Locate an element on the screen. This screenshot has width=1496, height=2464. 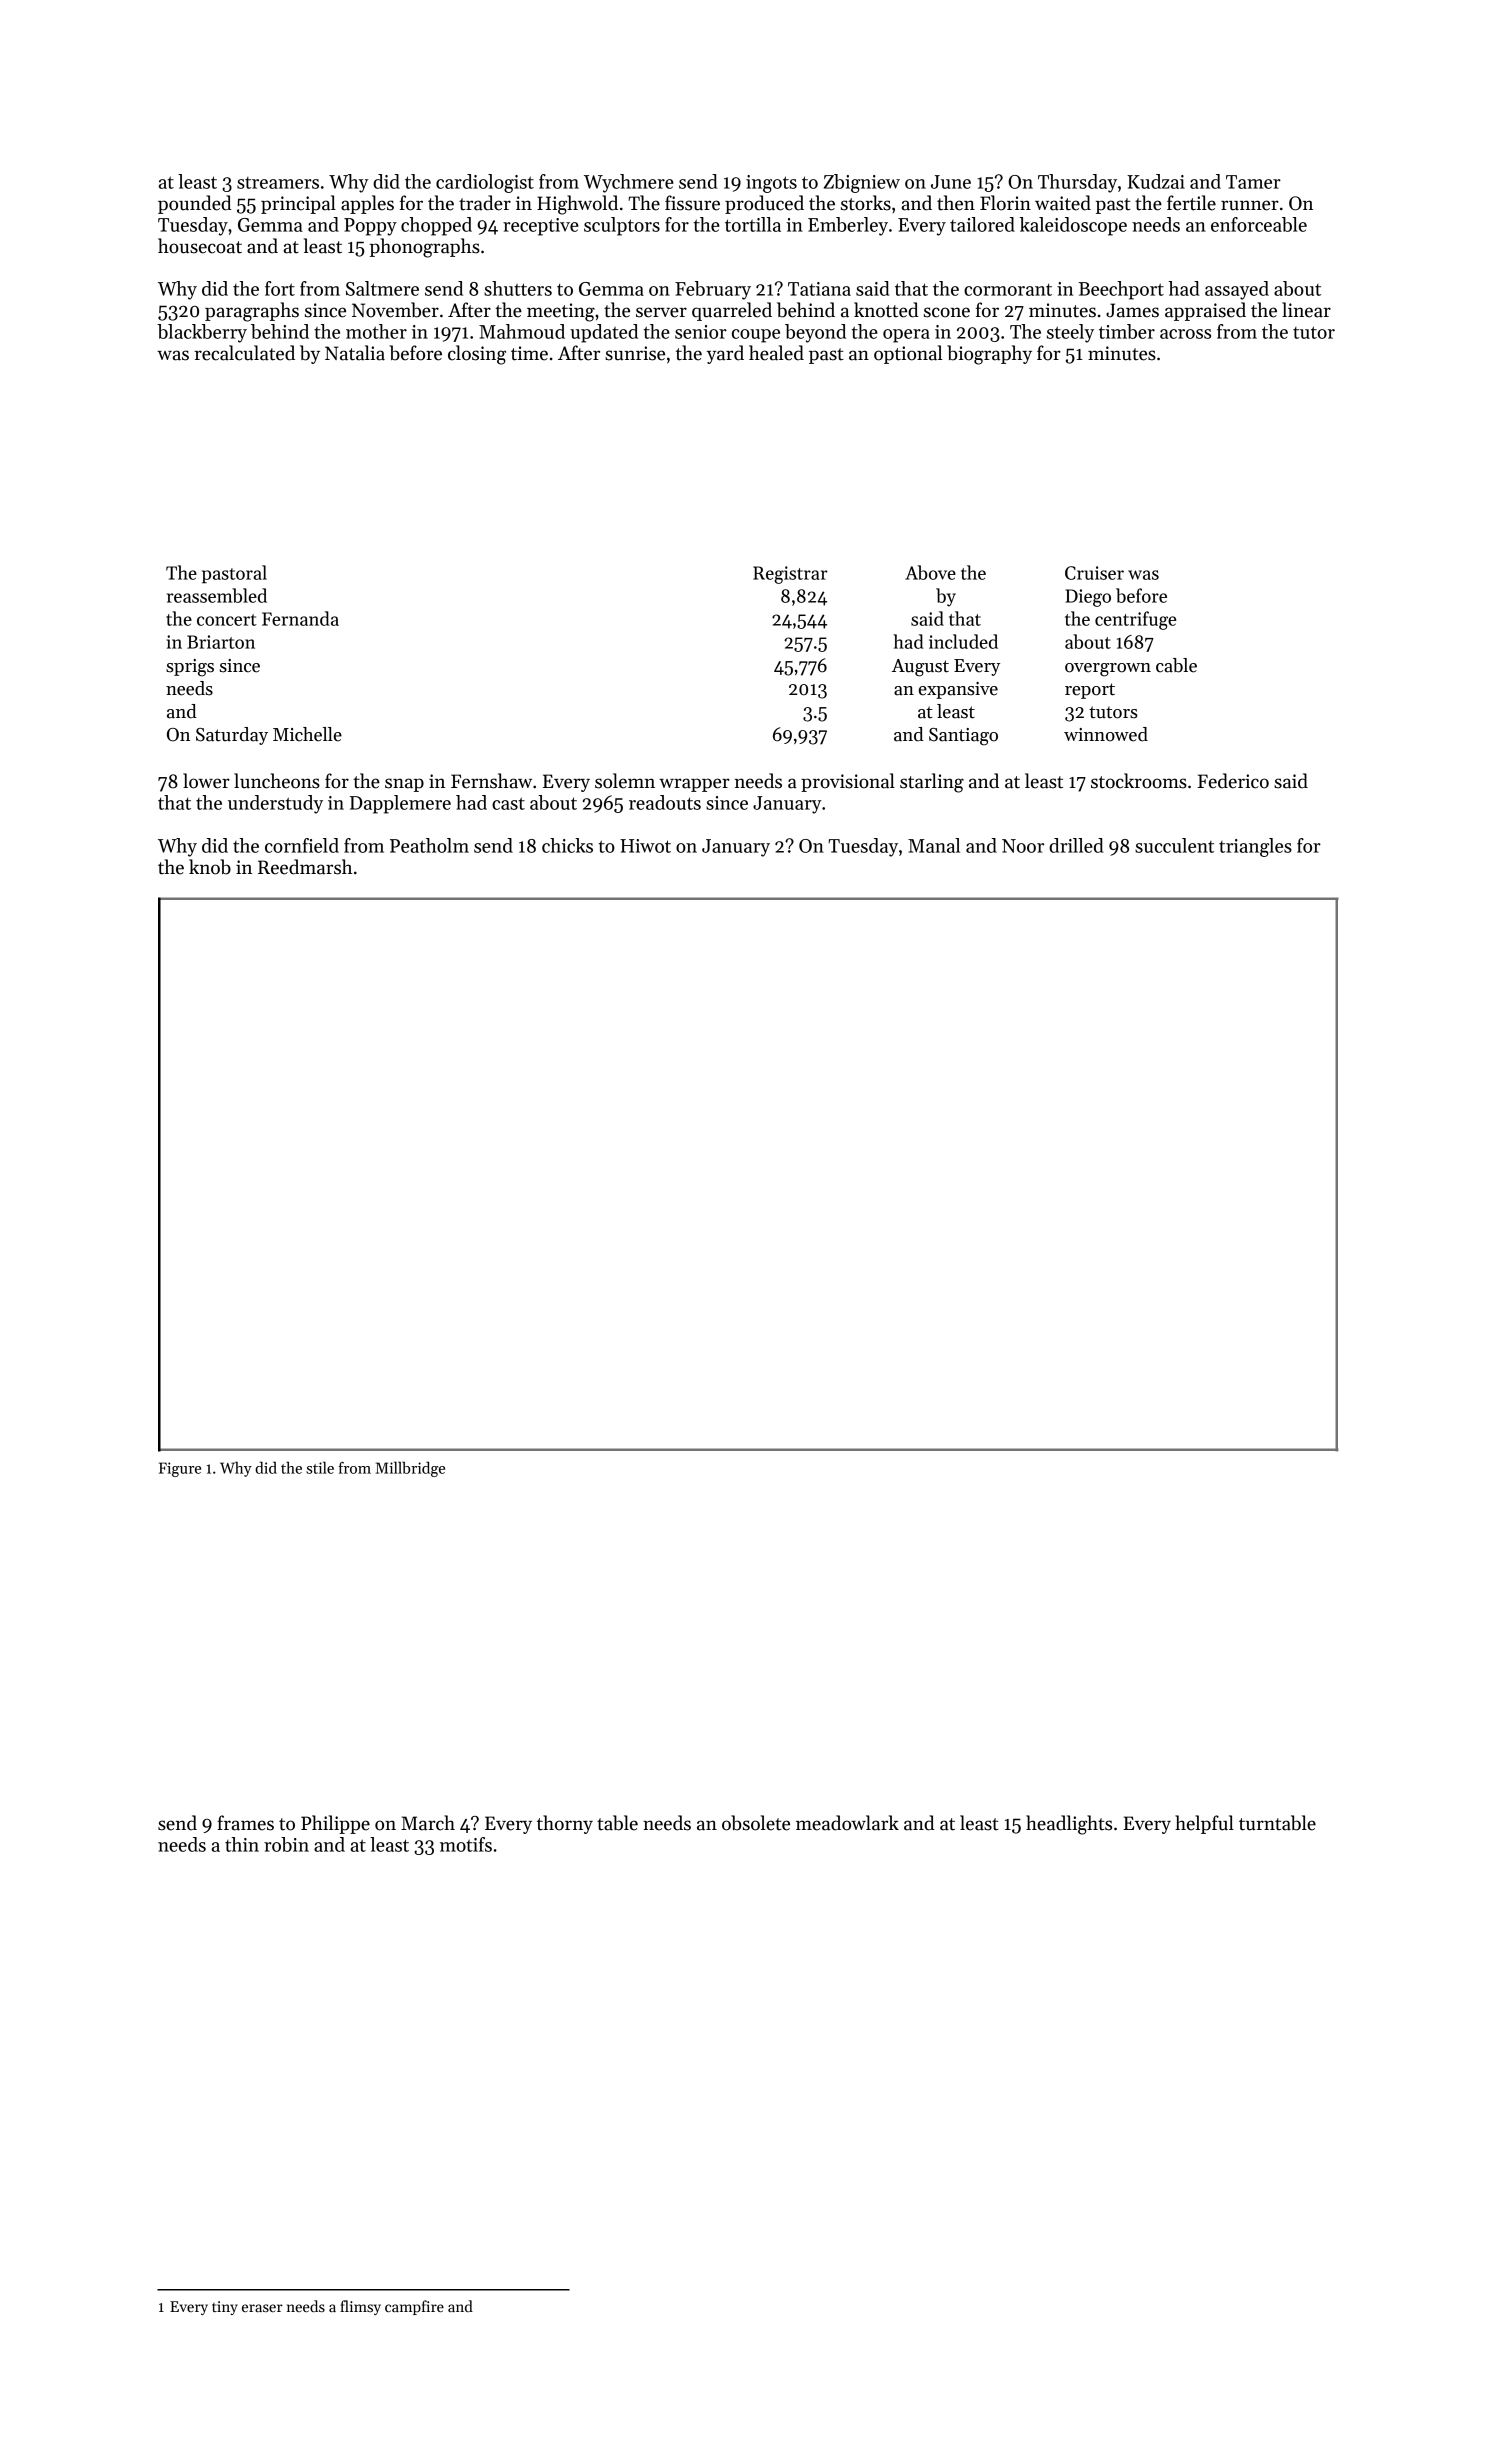
knotted is located at coordinates (886, 310).
